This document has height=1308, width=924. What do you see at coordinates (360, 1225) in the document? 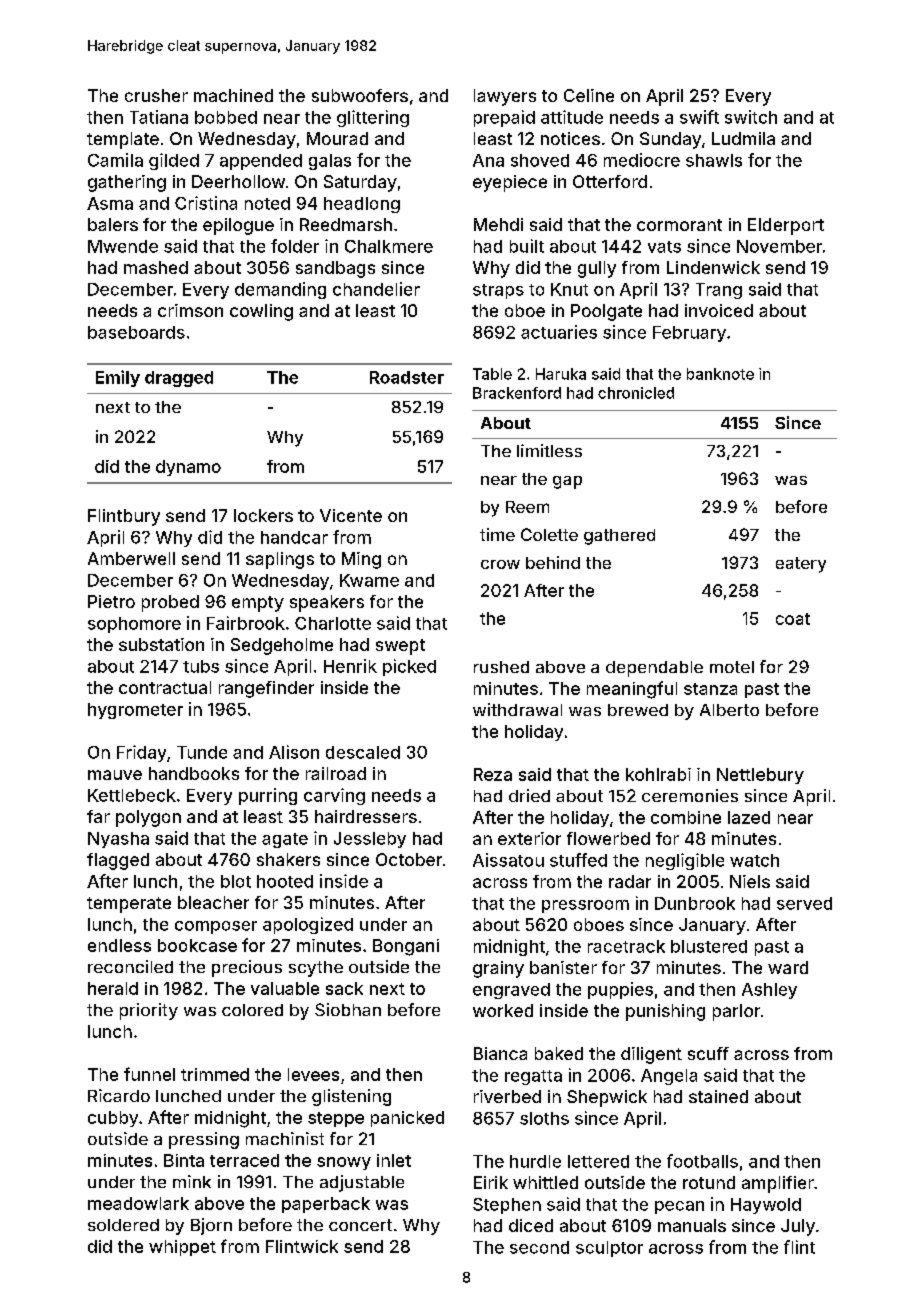
I see `concert` at bounding box center [360, 1225].
